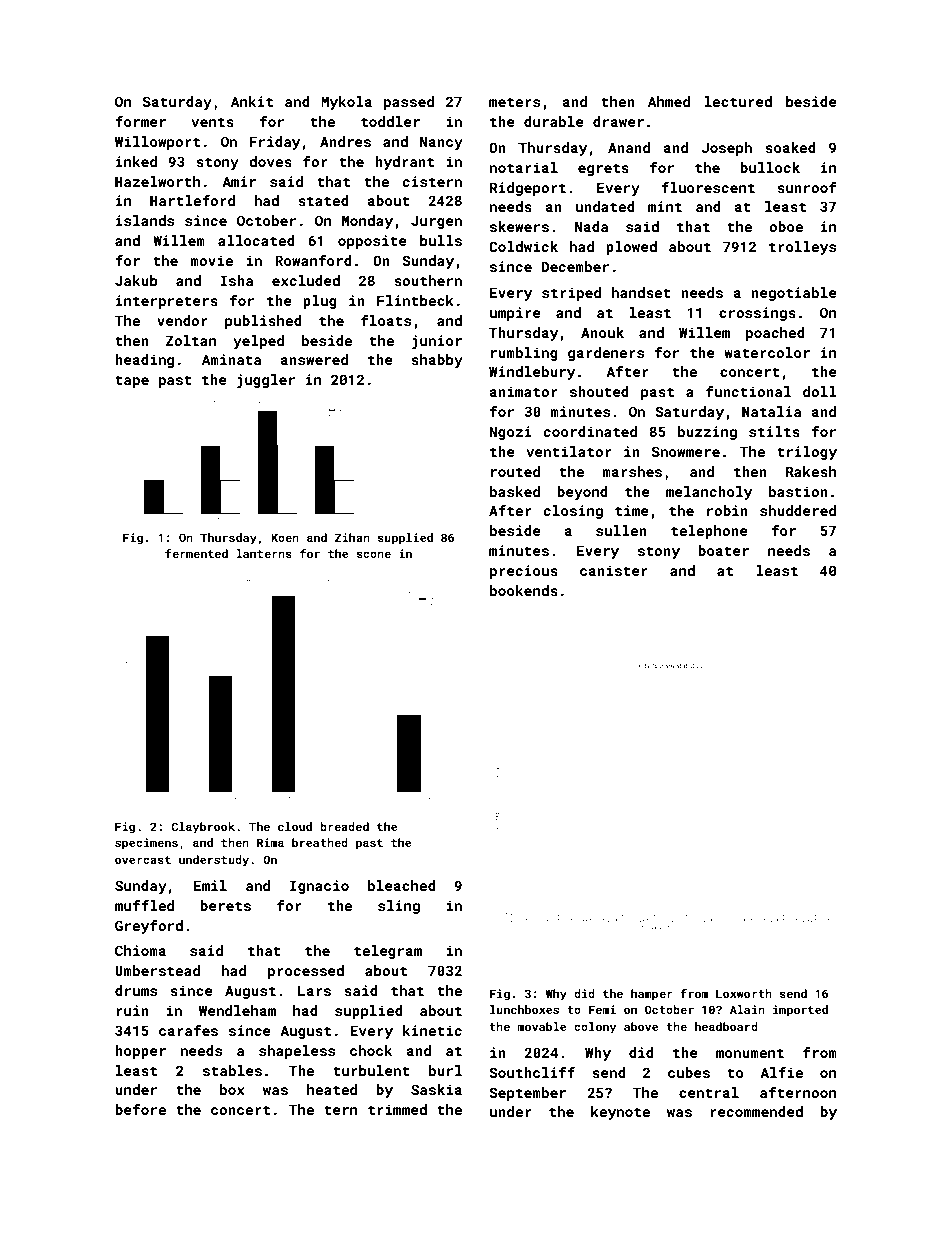  What do you see at coordinates (344, 826) in the image?
I see `breaded` at bounding box center [344, 826].
